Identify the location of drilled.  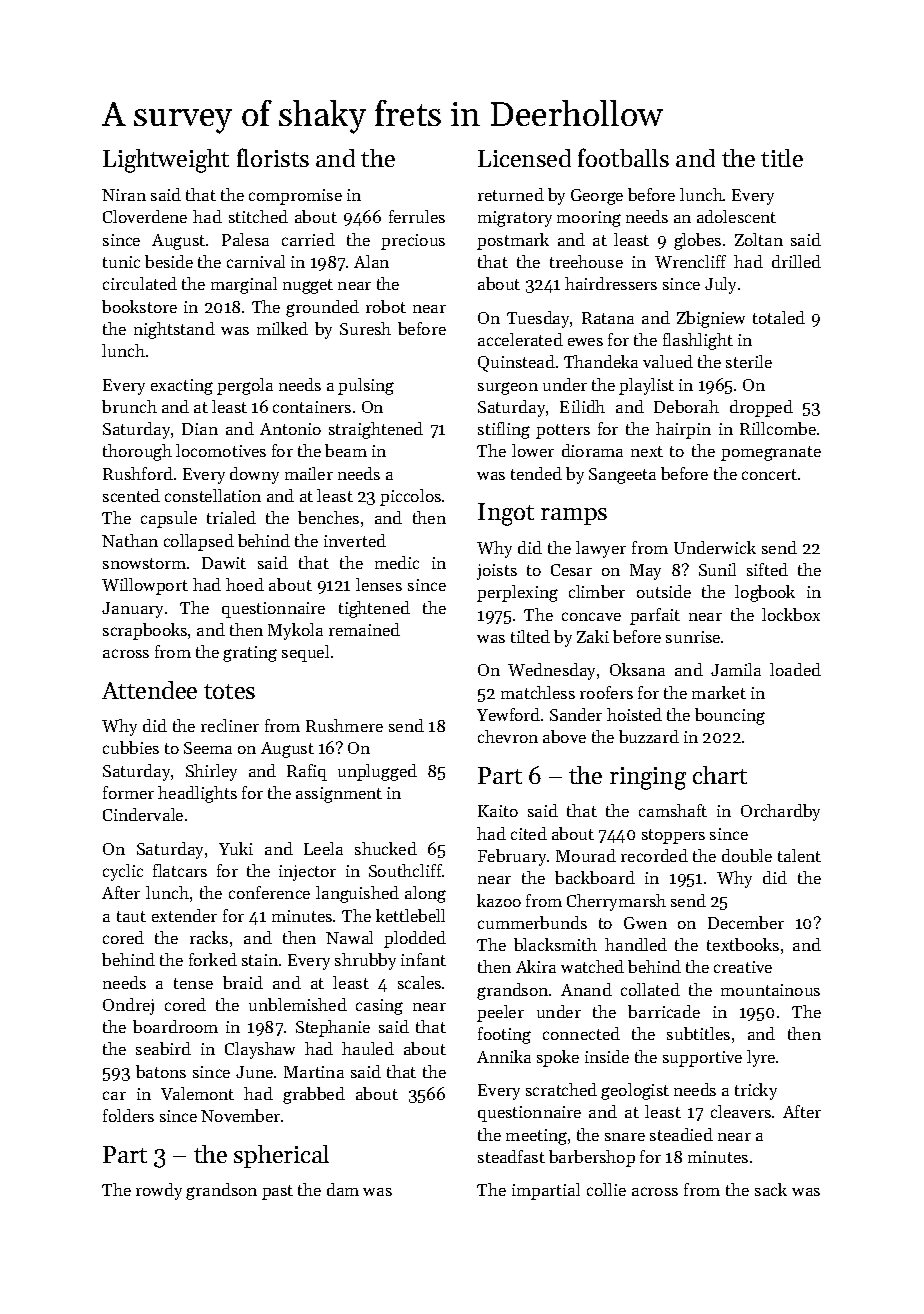
(796, 261).
